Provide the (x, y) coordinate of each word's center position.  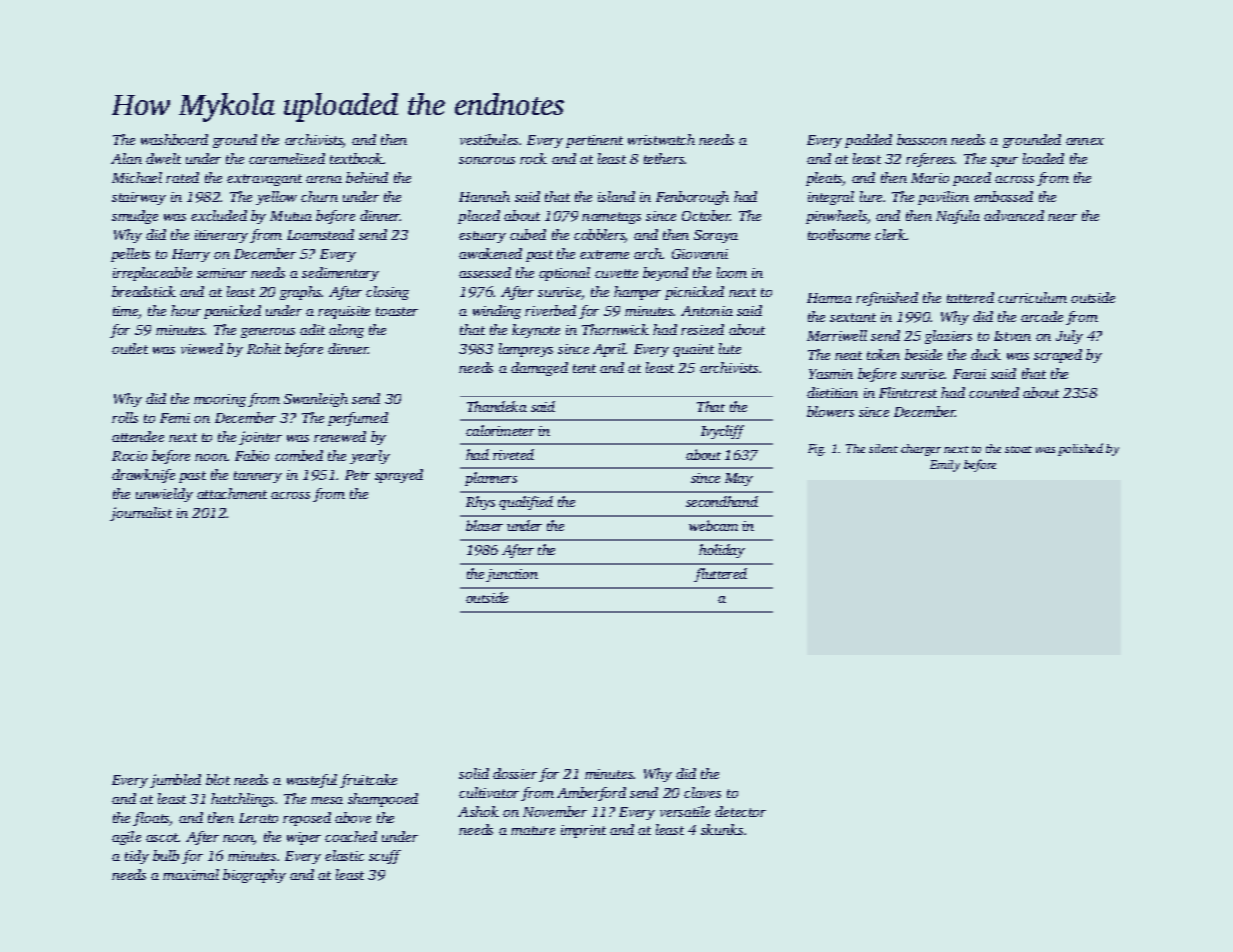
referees (930, 160)
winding (497, 312)
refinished (887, 299)
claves (702, 792)
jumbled (175, 781)
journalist (141, 514)
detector (740, 811)
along (346, 331)
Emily (945, 466)
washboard (174, 139)
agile (126, 838)
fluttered (720, 575)
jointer (260, 438)
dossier (515, 773)
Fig (816, 450)
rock (533, 158)
